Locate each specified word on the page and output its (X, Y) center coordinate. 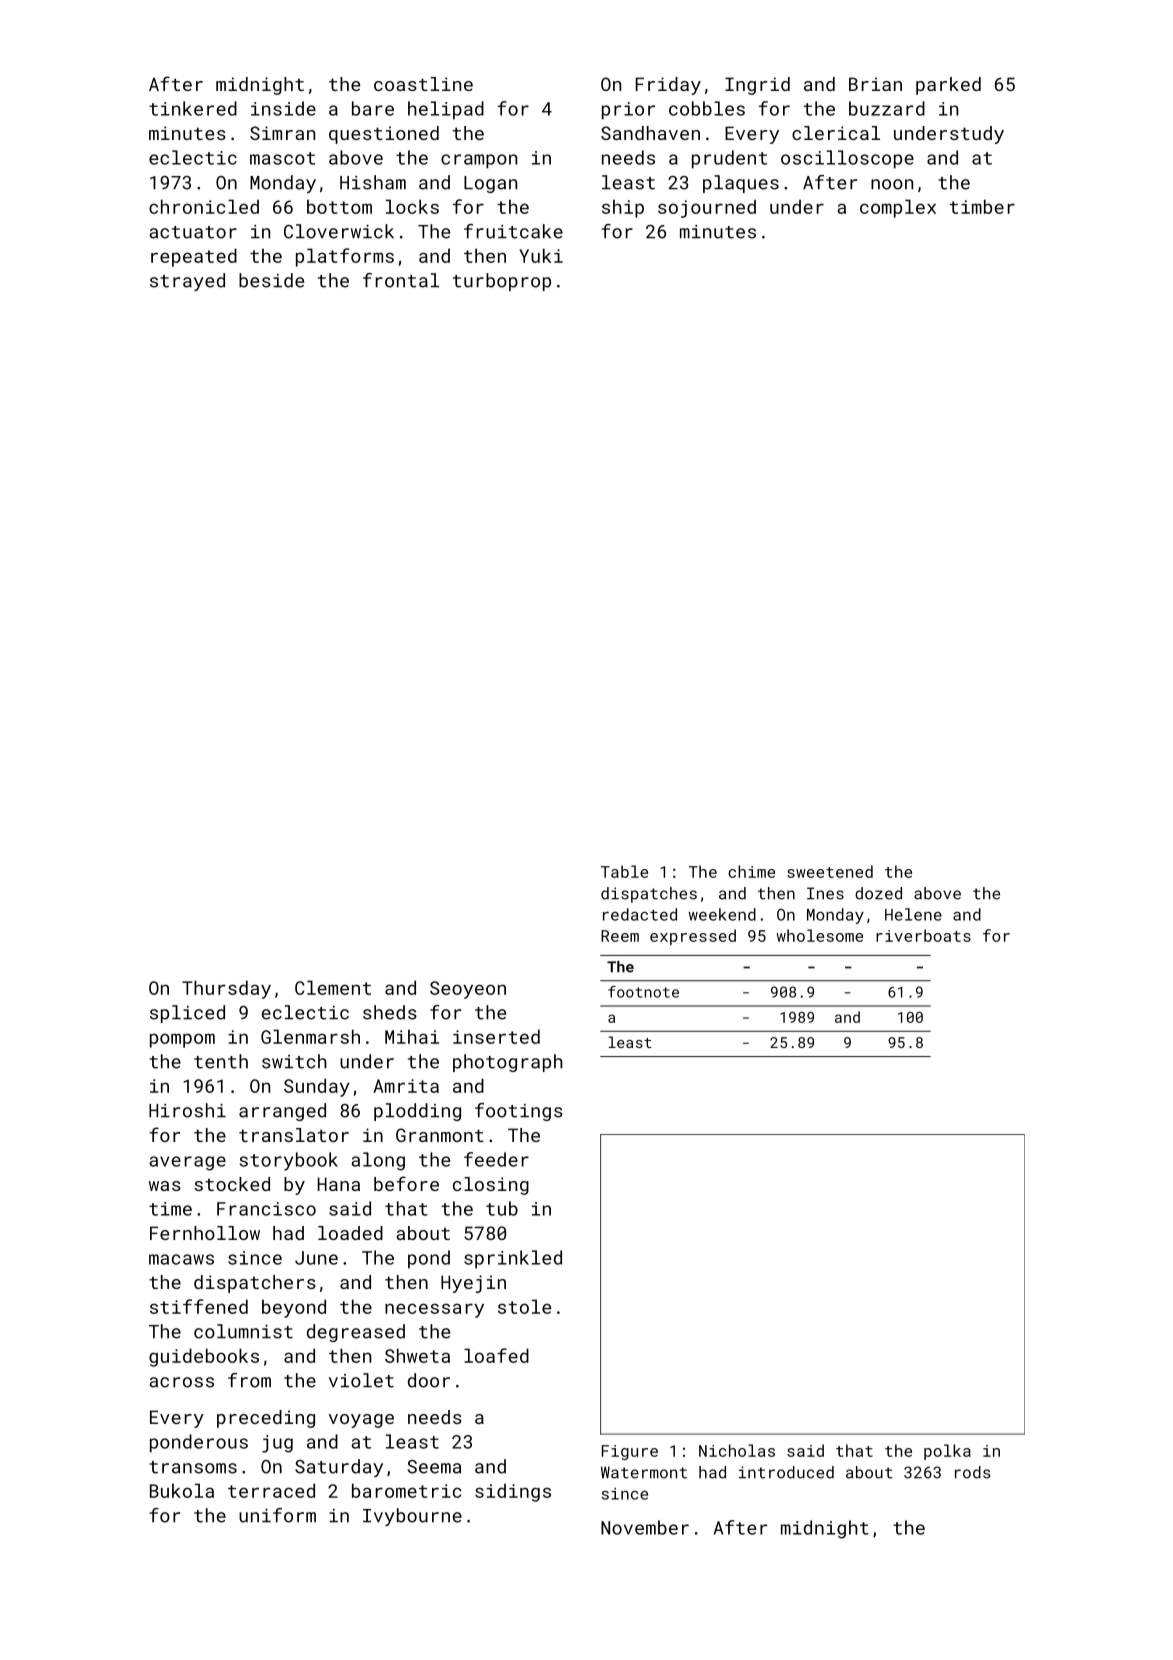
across (181, 1382)
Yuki (541, 255)
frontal (401, 280)
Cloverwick (339, 231)
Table (624, 871)
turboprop (502, 282)
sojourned (707, 208)
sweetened (830, 871)
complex (898, 208)
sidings (513, 1492)
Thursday (226, 989)
